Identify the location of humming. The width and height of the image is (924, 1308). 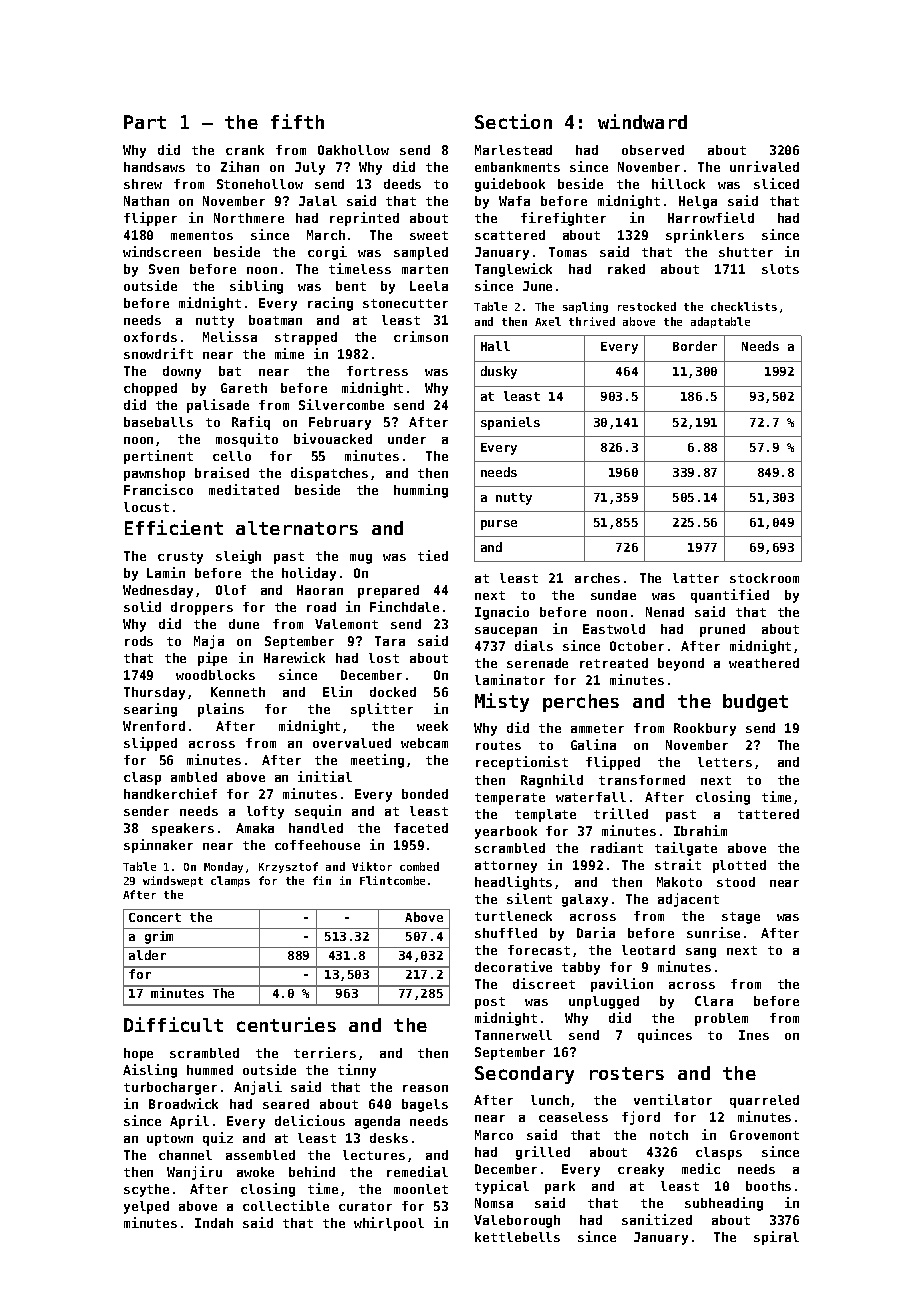
(421, 491).
